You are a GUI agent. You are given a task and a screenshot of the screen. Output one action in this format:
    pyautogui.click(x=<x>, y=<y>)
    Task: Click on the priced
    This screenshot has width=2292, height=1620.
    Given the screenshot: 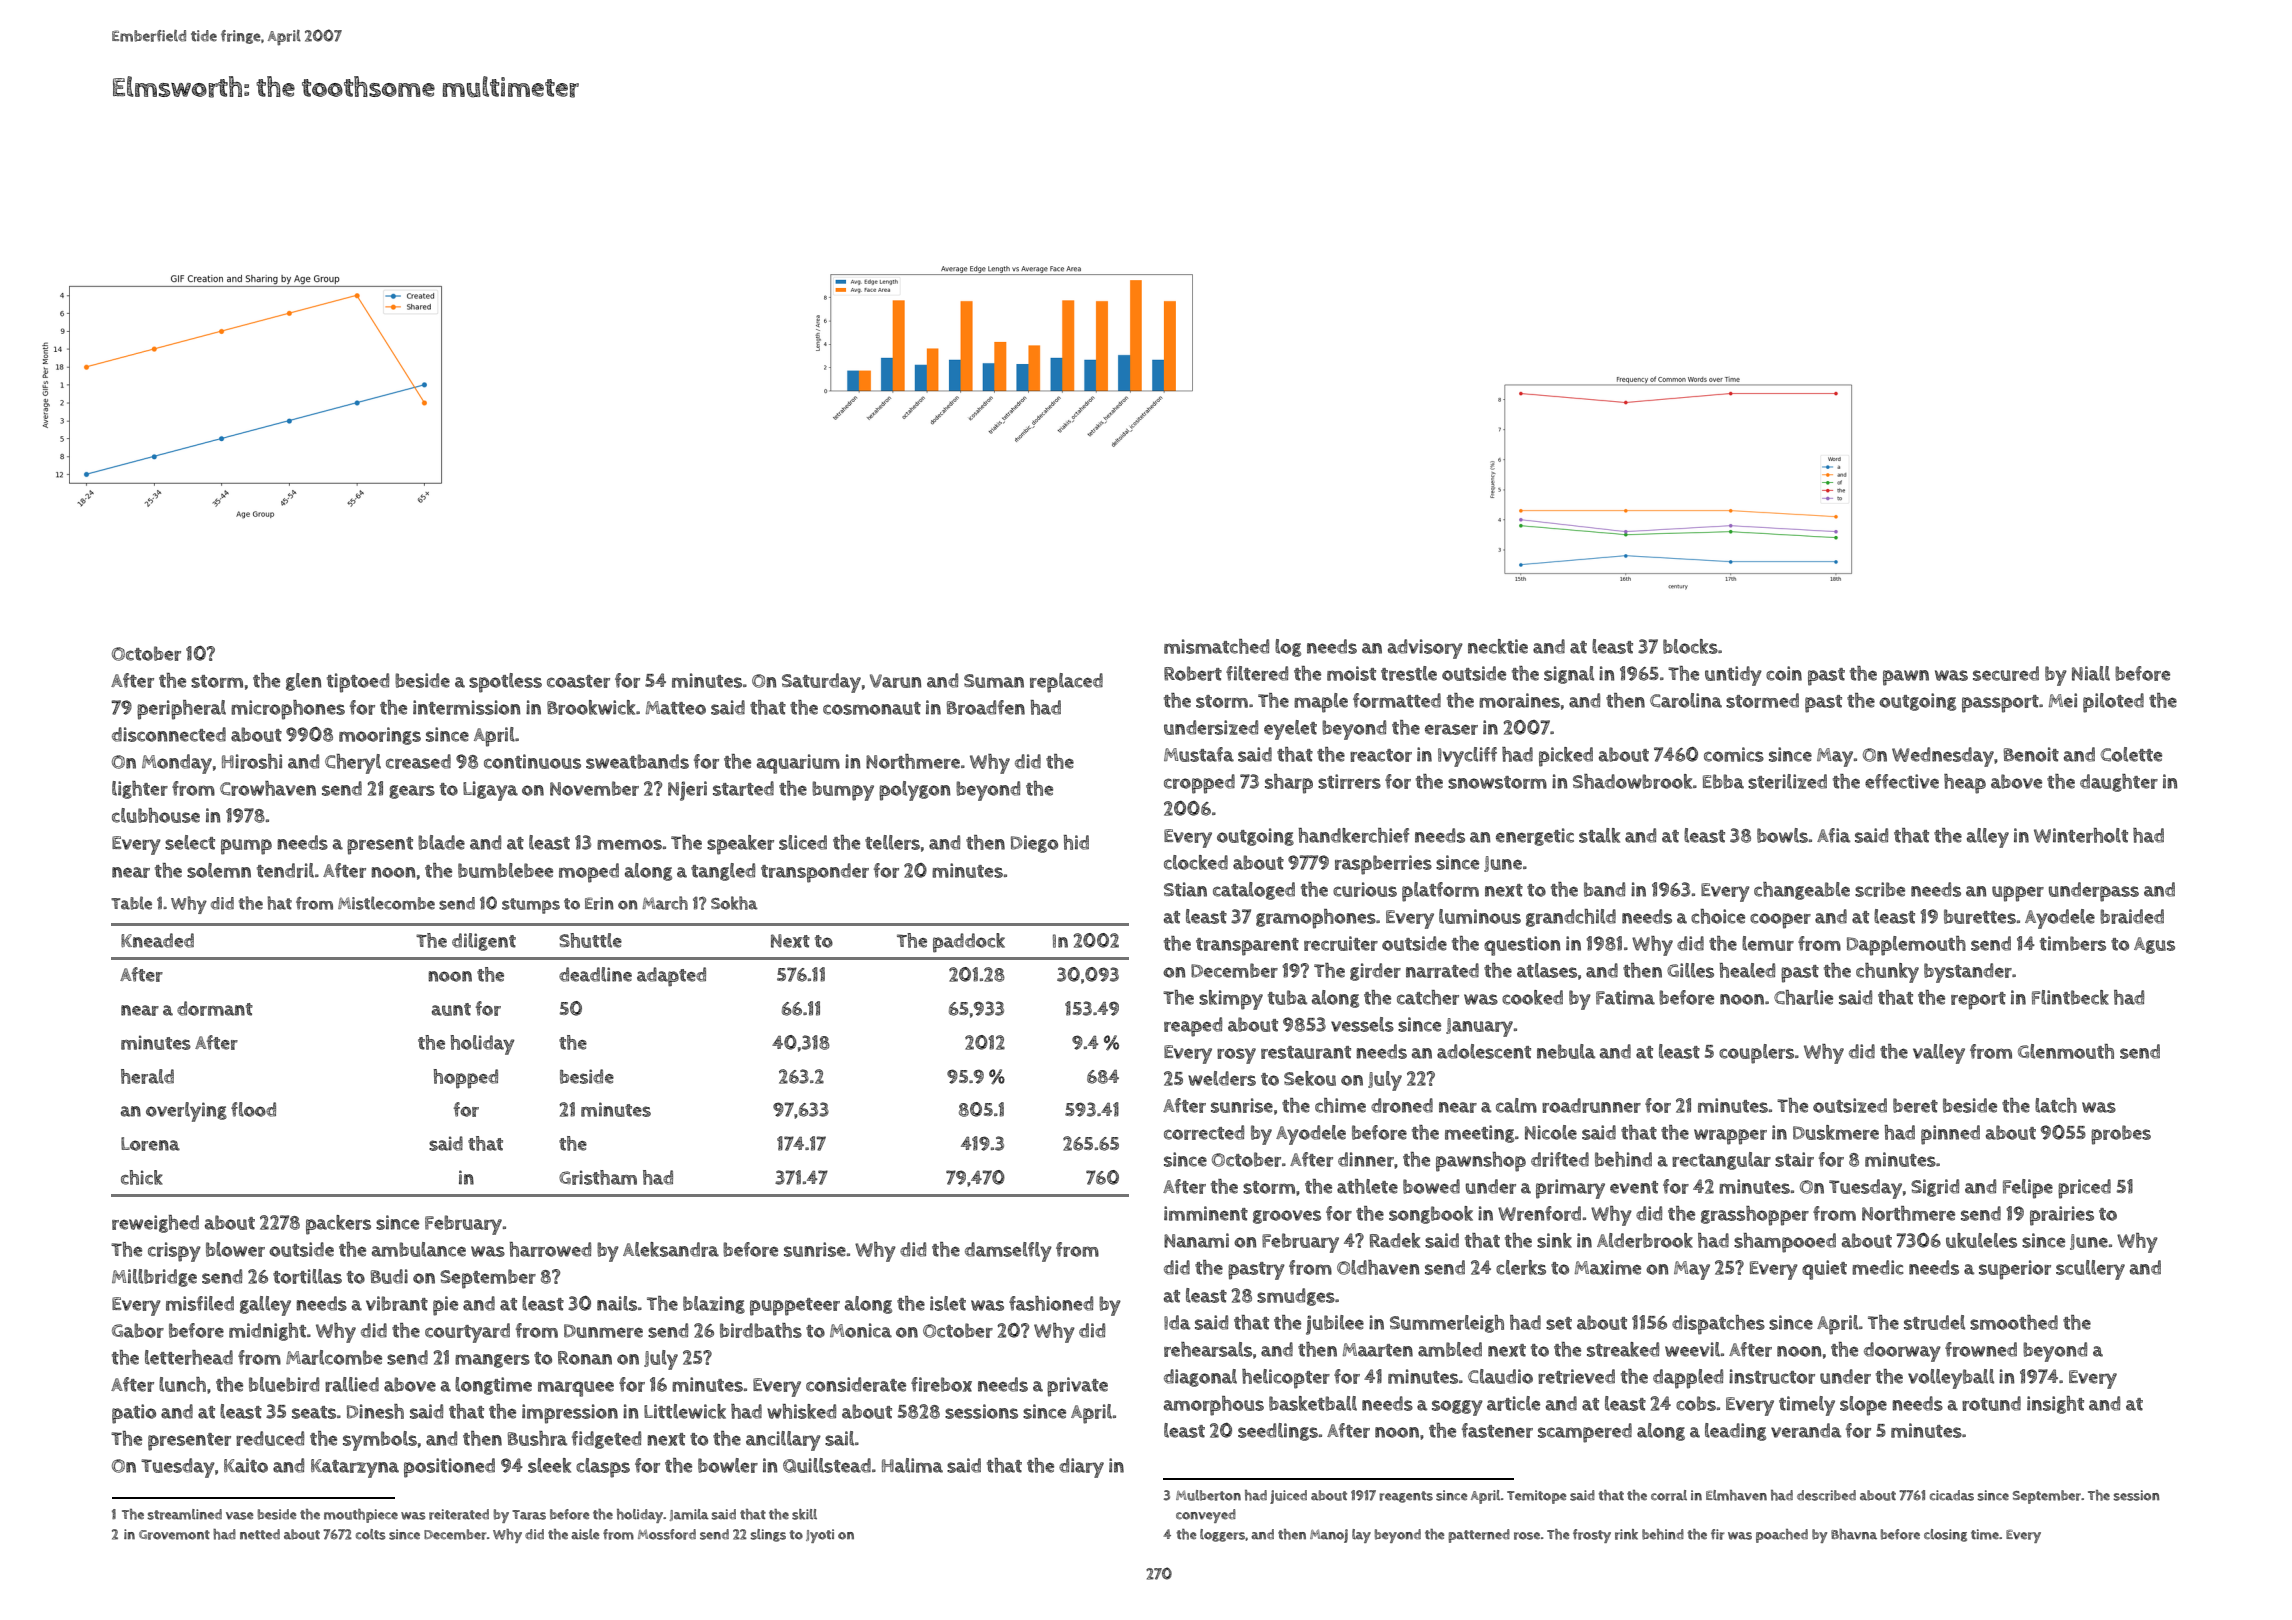 What is the action you would take?
    pyautogui.click(x=2084, y=1189)
